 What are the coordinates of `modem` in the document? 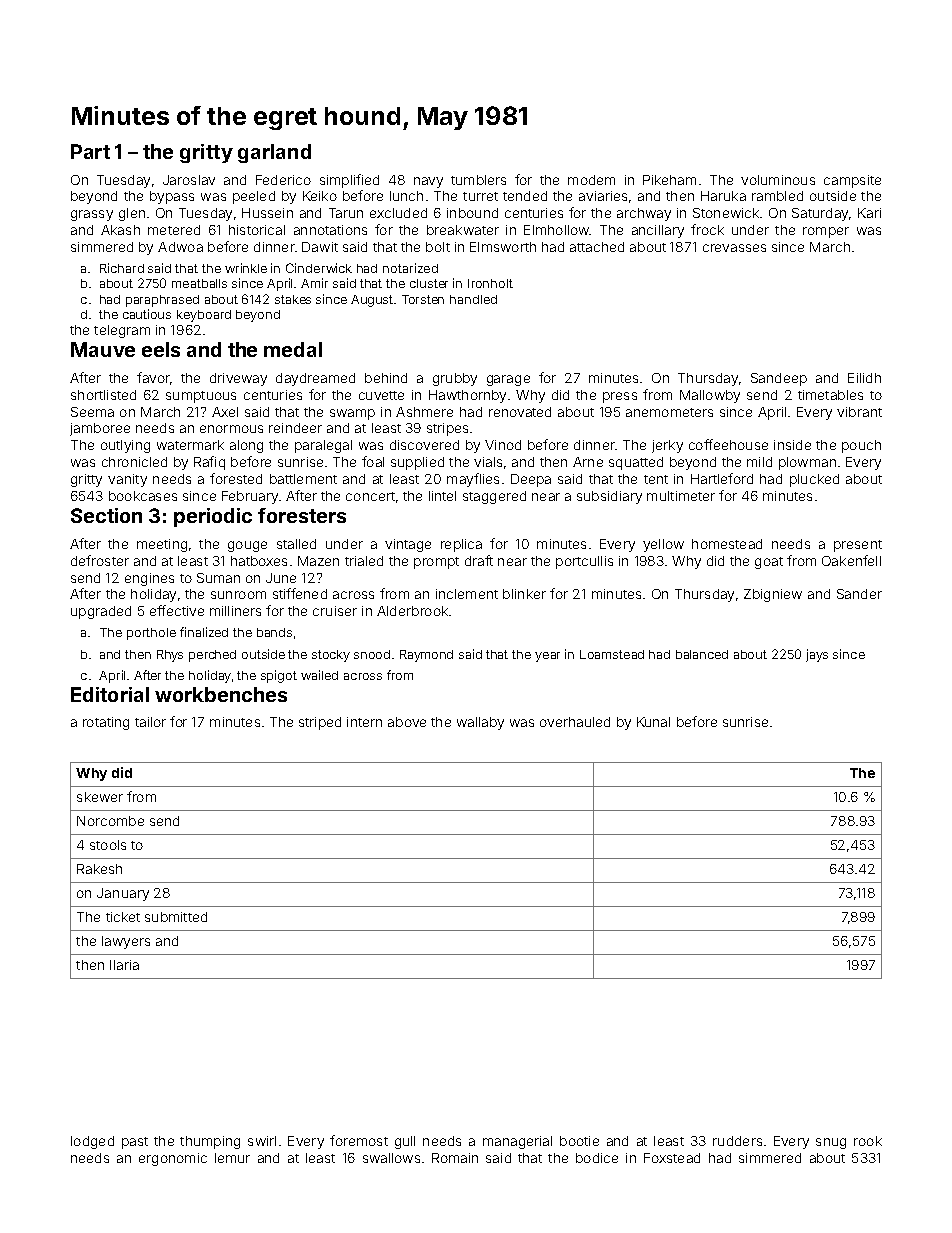 It's located at (591, 180).
